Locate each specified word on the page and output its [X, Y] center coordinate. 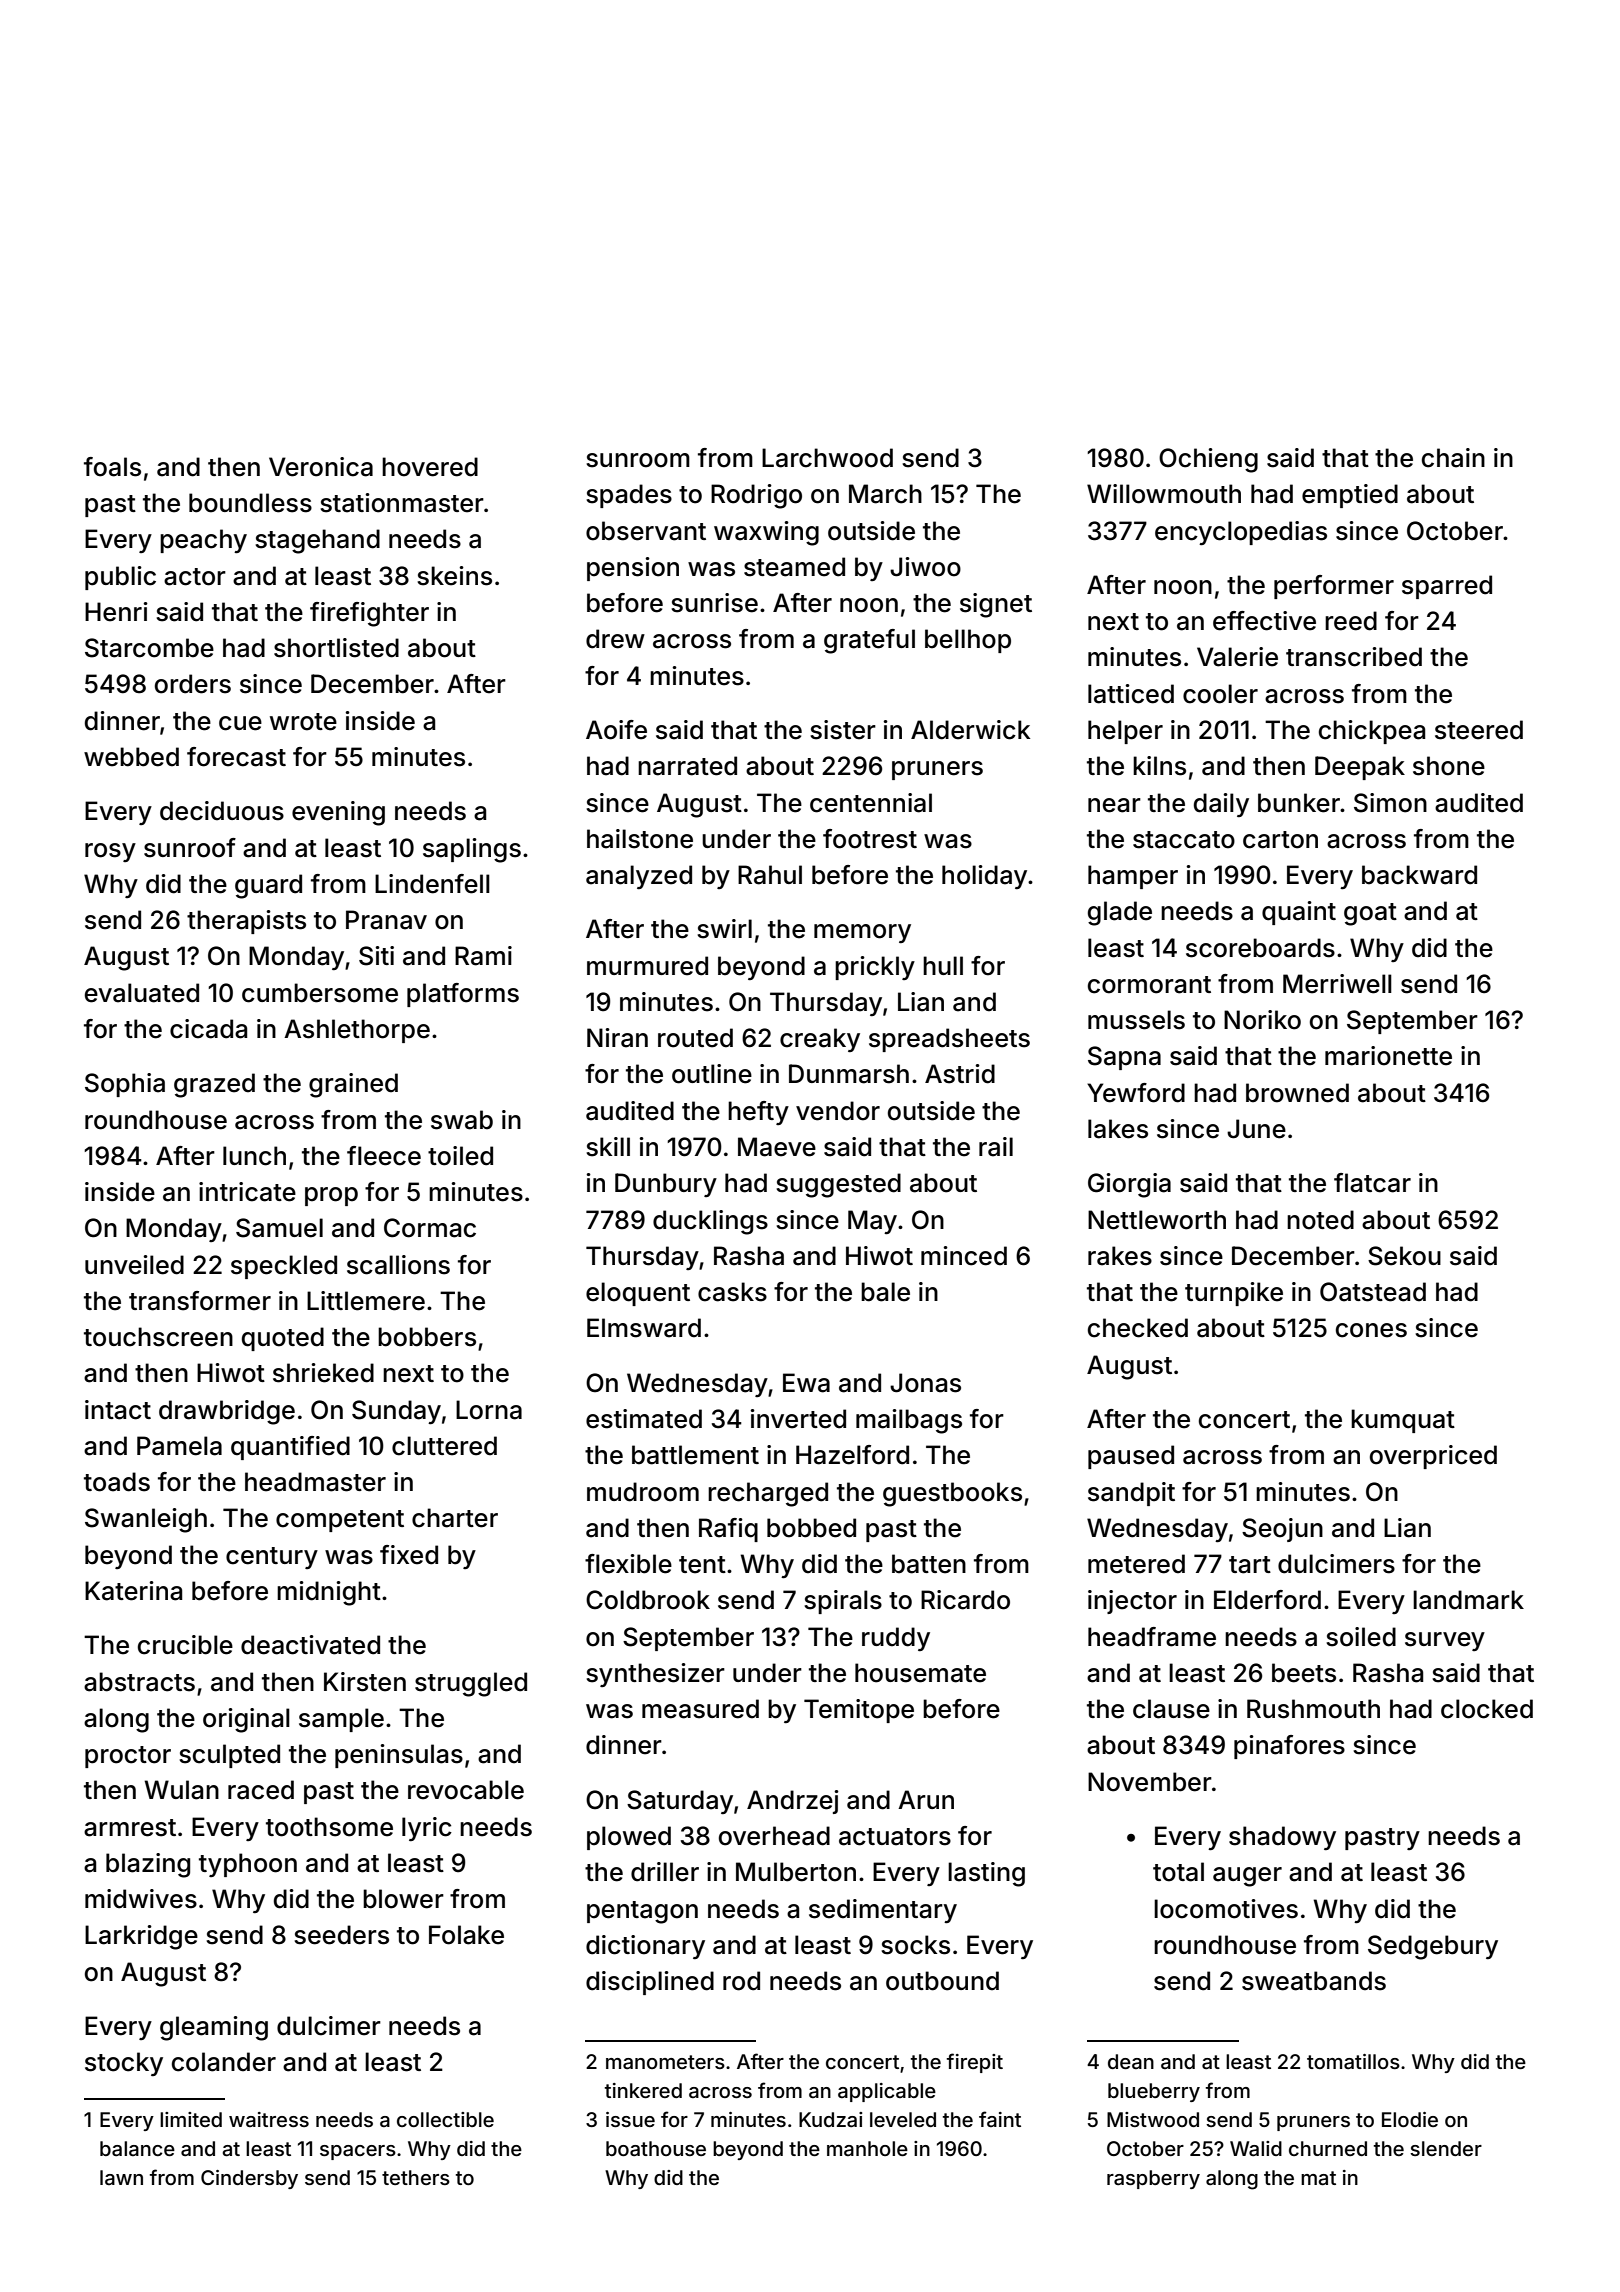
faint [1000, 2119]
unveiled [134, 1265]
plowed [629, 1838]
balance [137, 2148]
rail [996, 1147]
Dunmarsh [849, 1074]
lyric [427, 1829]
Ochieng [1208, 460]
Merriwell [1337, 984]
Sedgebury [1433, 1947]
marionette [1388, 1056]
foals [112, 467]
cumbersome [320, 993]
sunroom [638, 460]
